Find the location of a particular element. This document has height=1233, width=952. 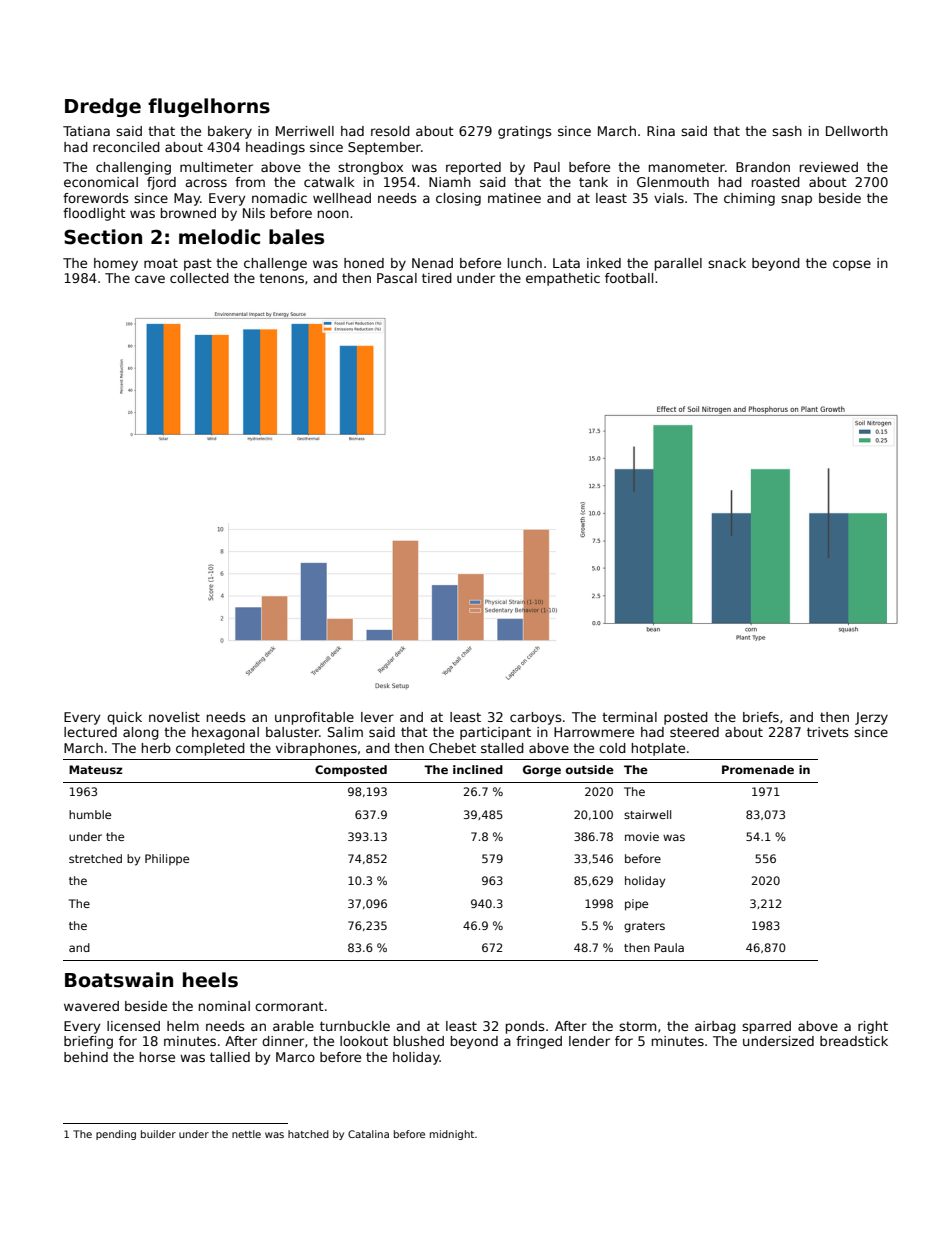

closing is located at coordinates (458, 199).
